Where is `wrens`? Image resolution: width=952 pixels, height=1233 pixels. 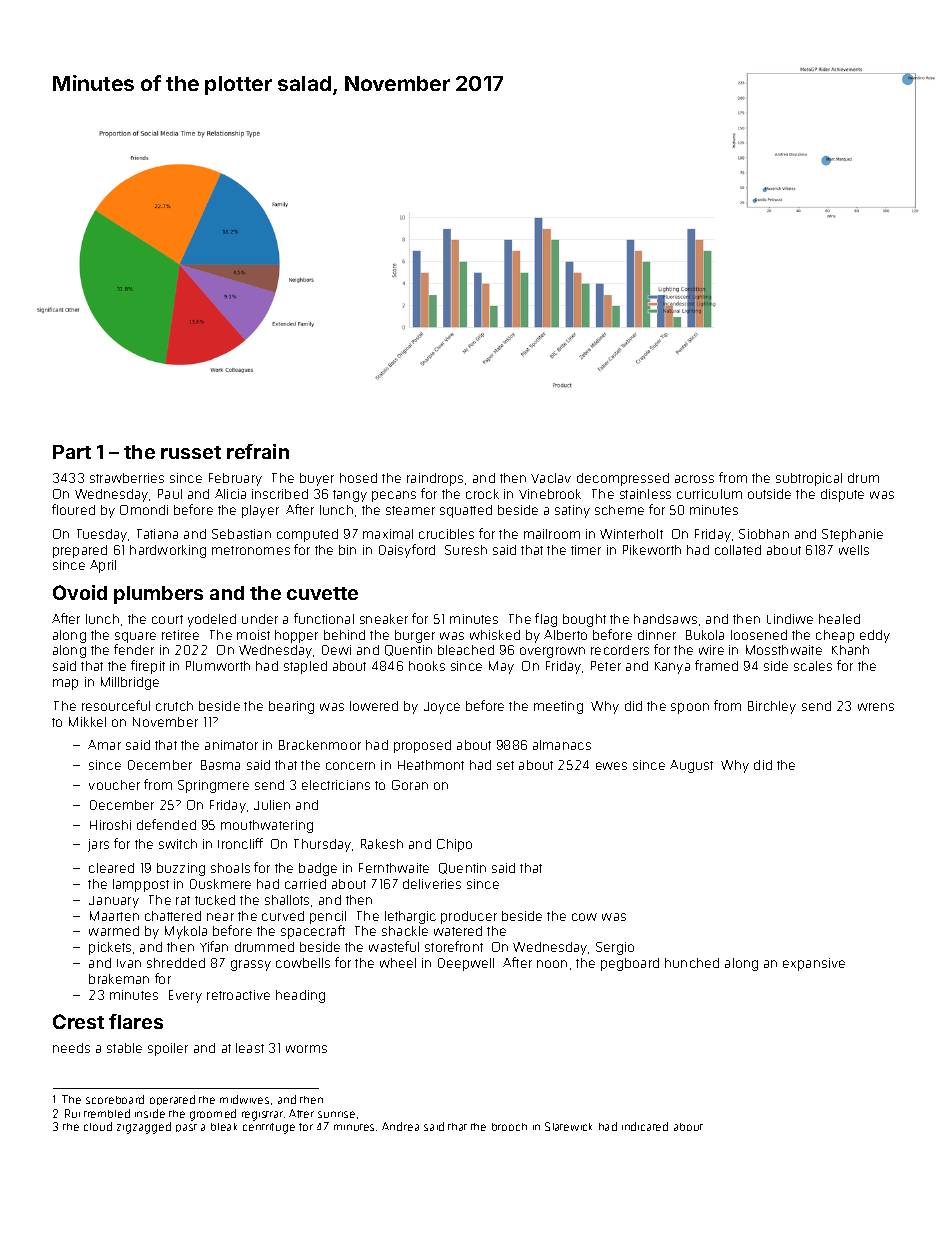
wrens is located at coordinates (876, 707).
